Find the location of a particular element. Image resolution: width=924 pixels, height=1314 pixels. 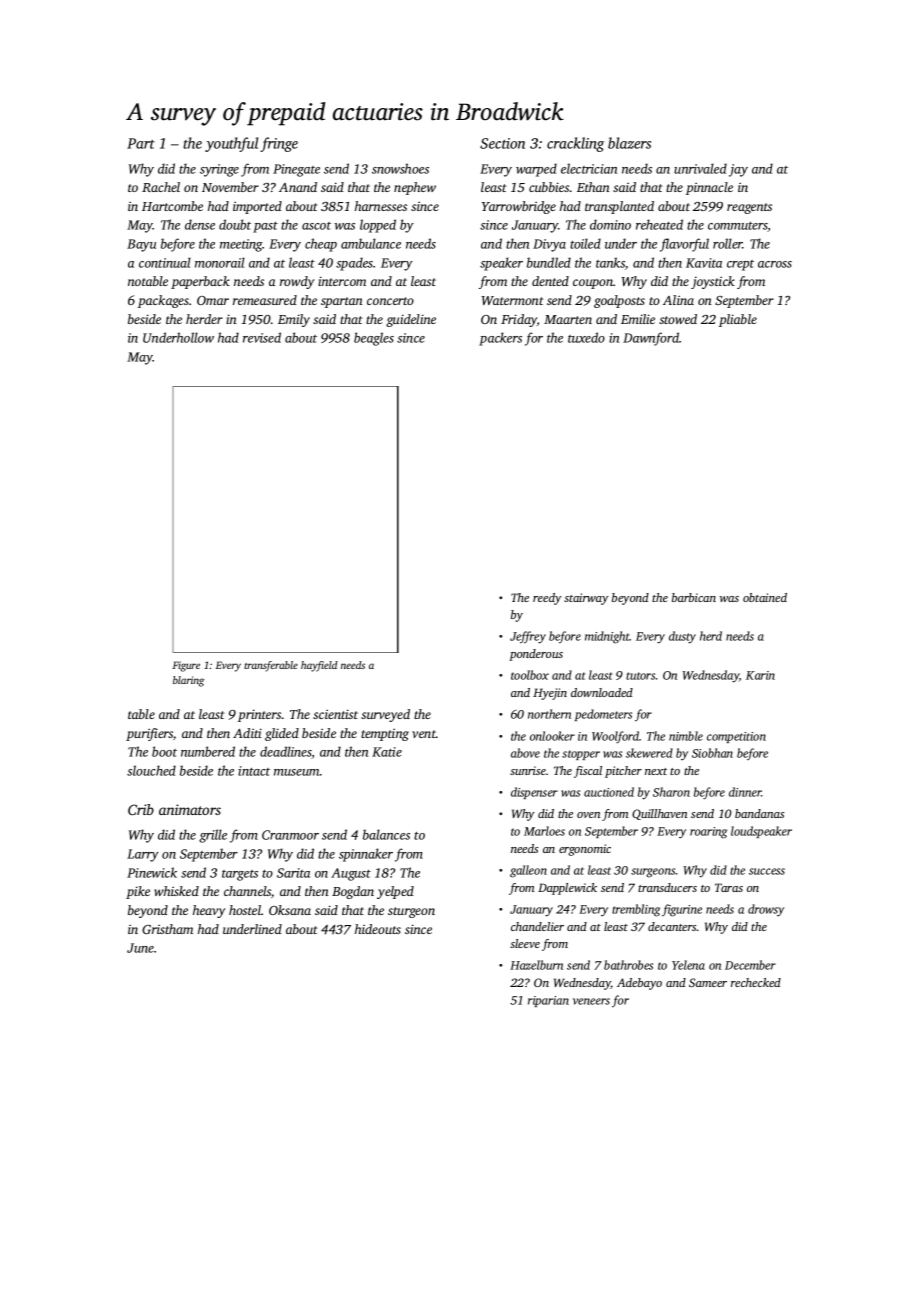

midnight is located at coordinates (607, 637).
